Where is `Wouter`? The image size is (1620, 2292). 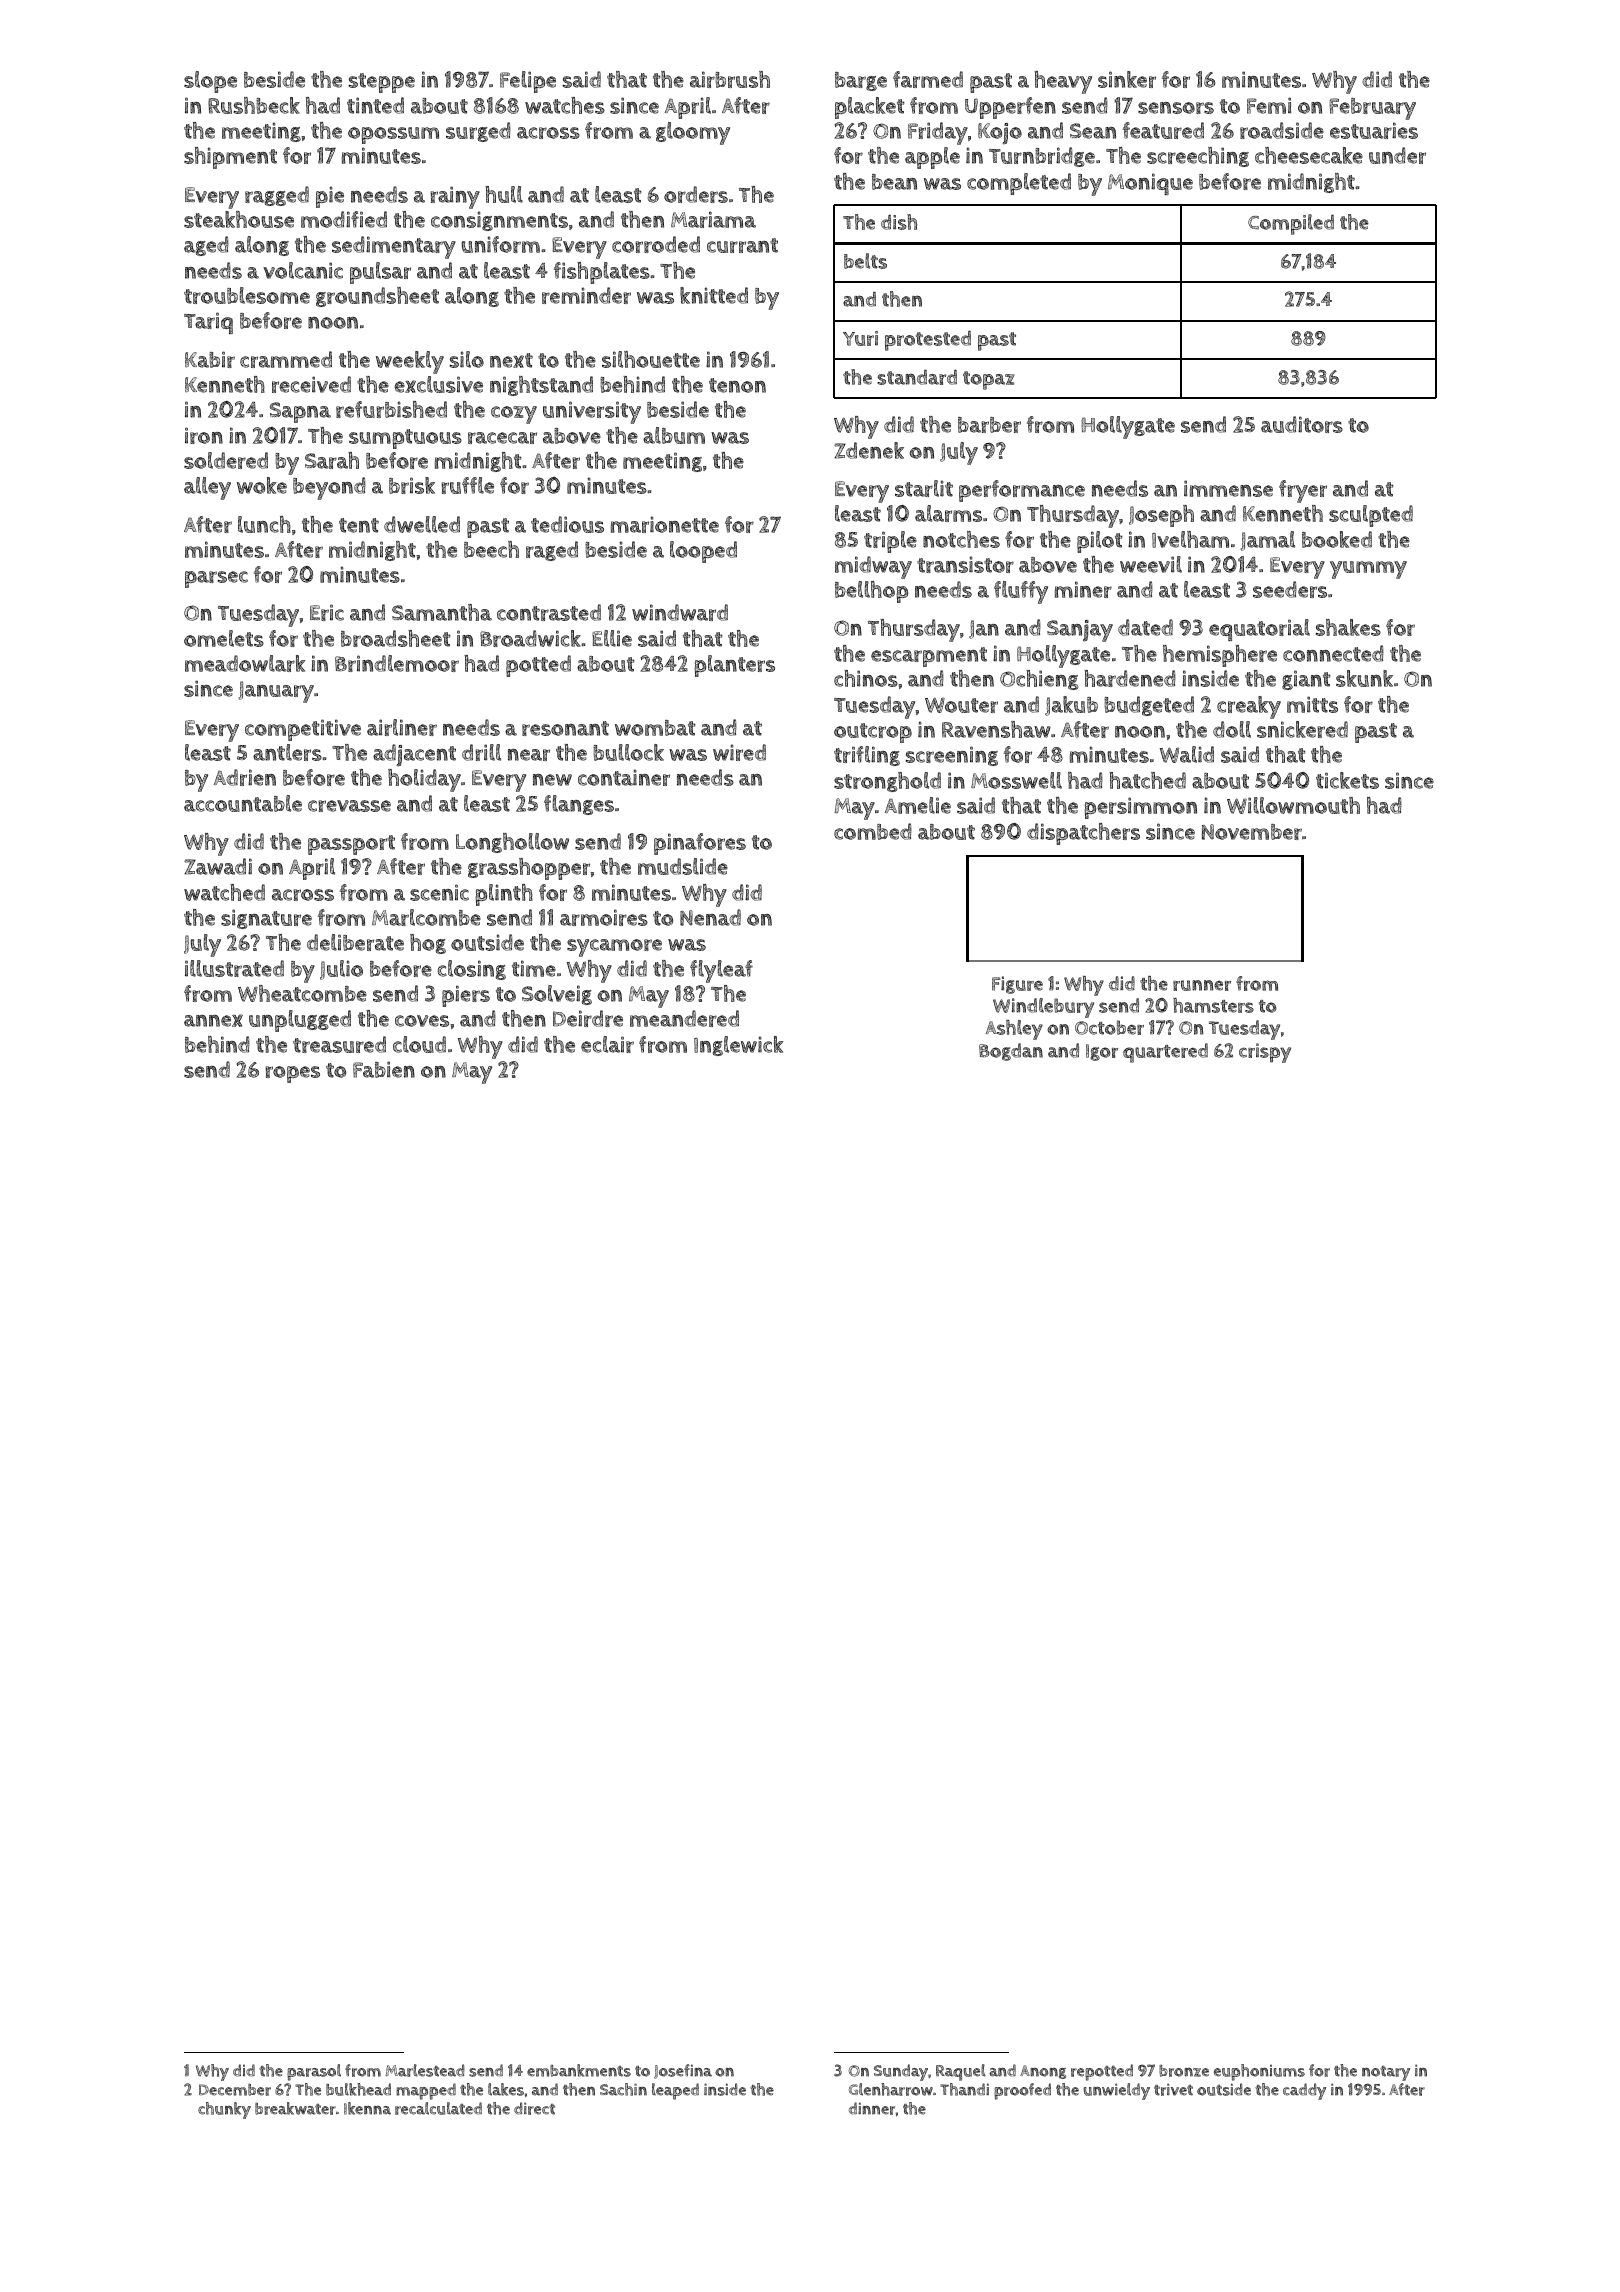 Wouter is located at coordinates (961, 705).
